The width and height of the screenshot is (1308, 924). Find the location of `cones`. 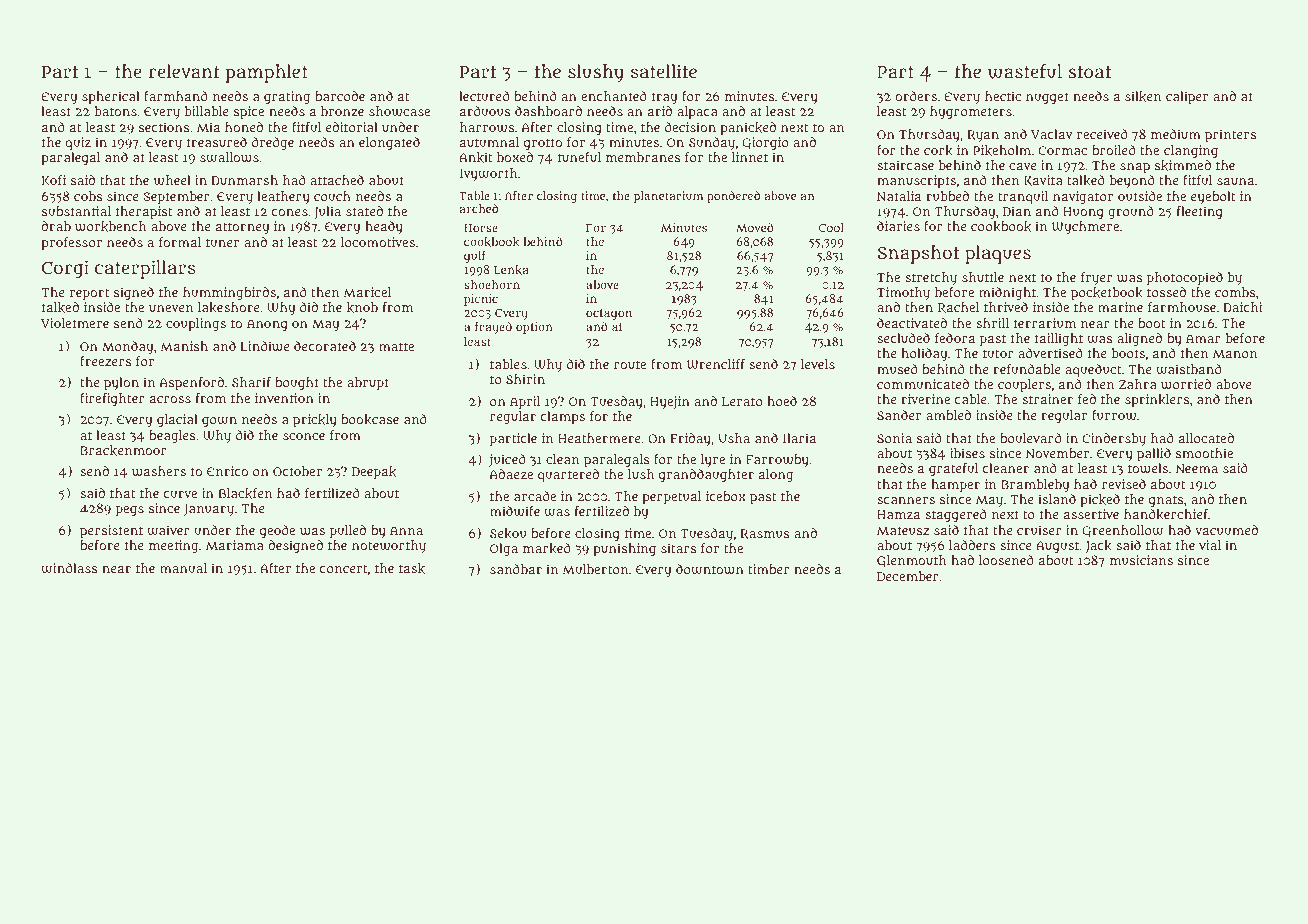

cones is located at coordinates (289, 212).
